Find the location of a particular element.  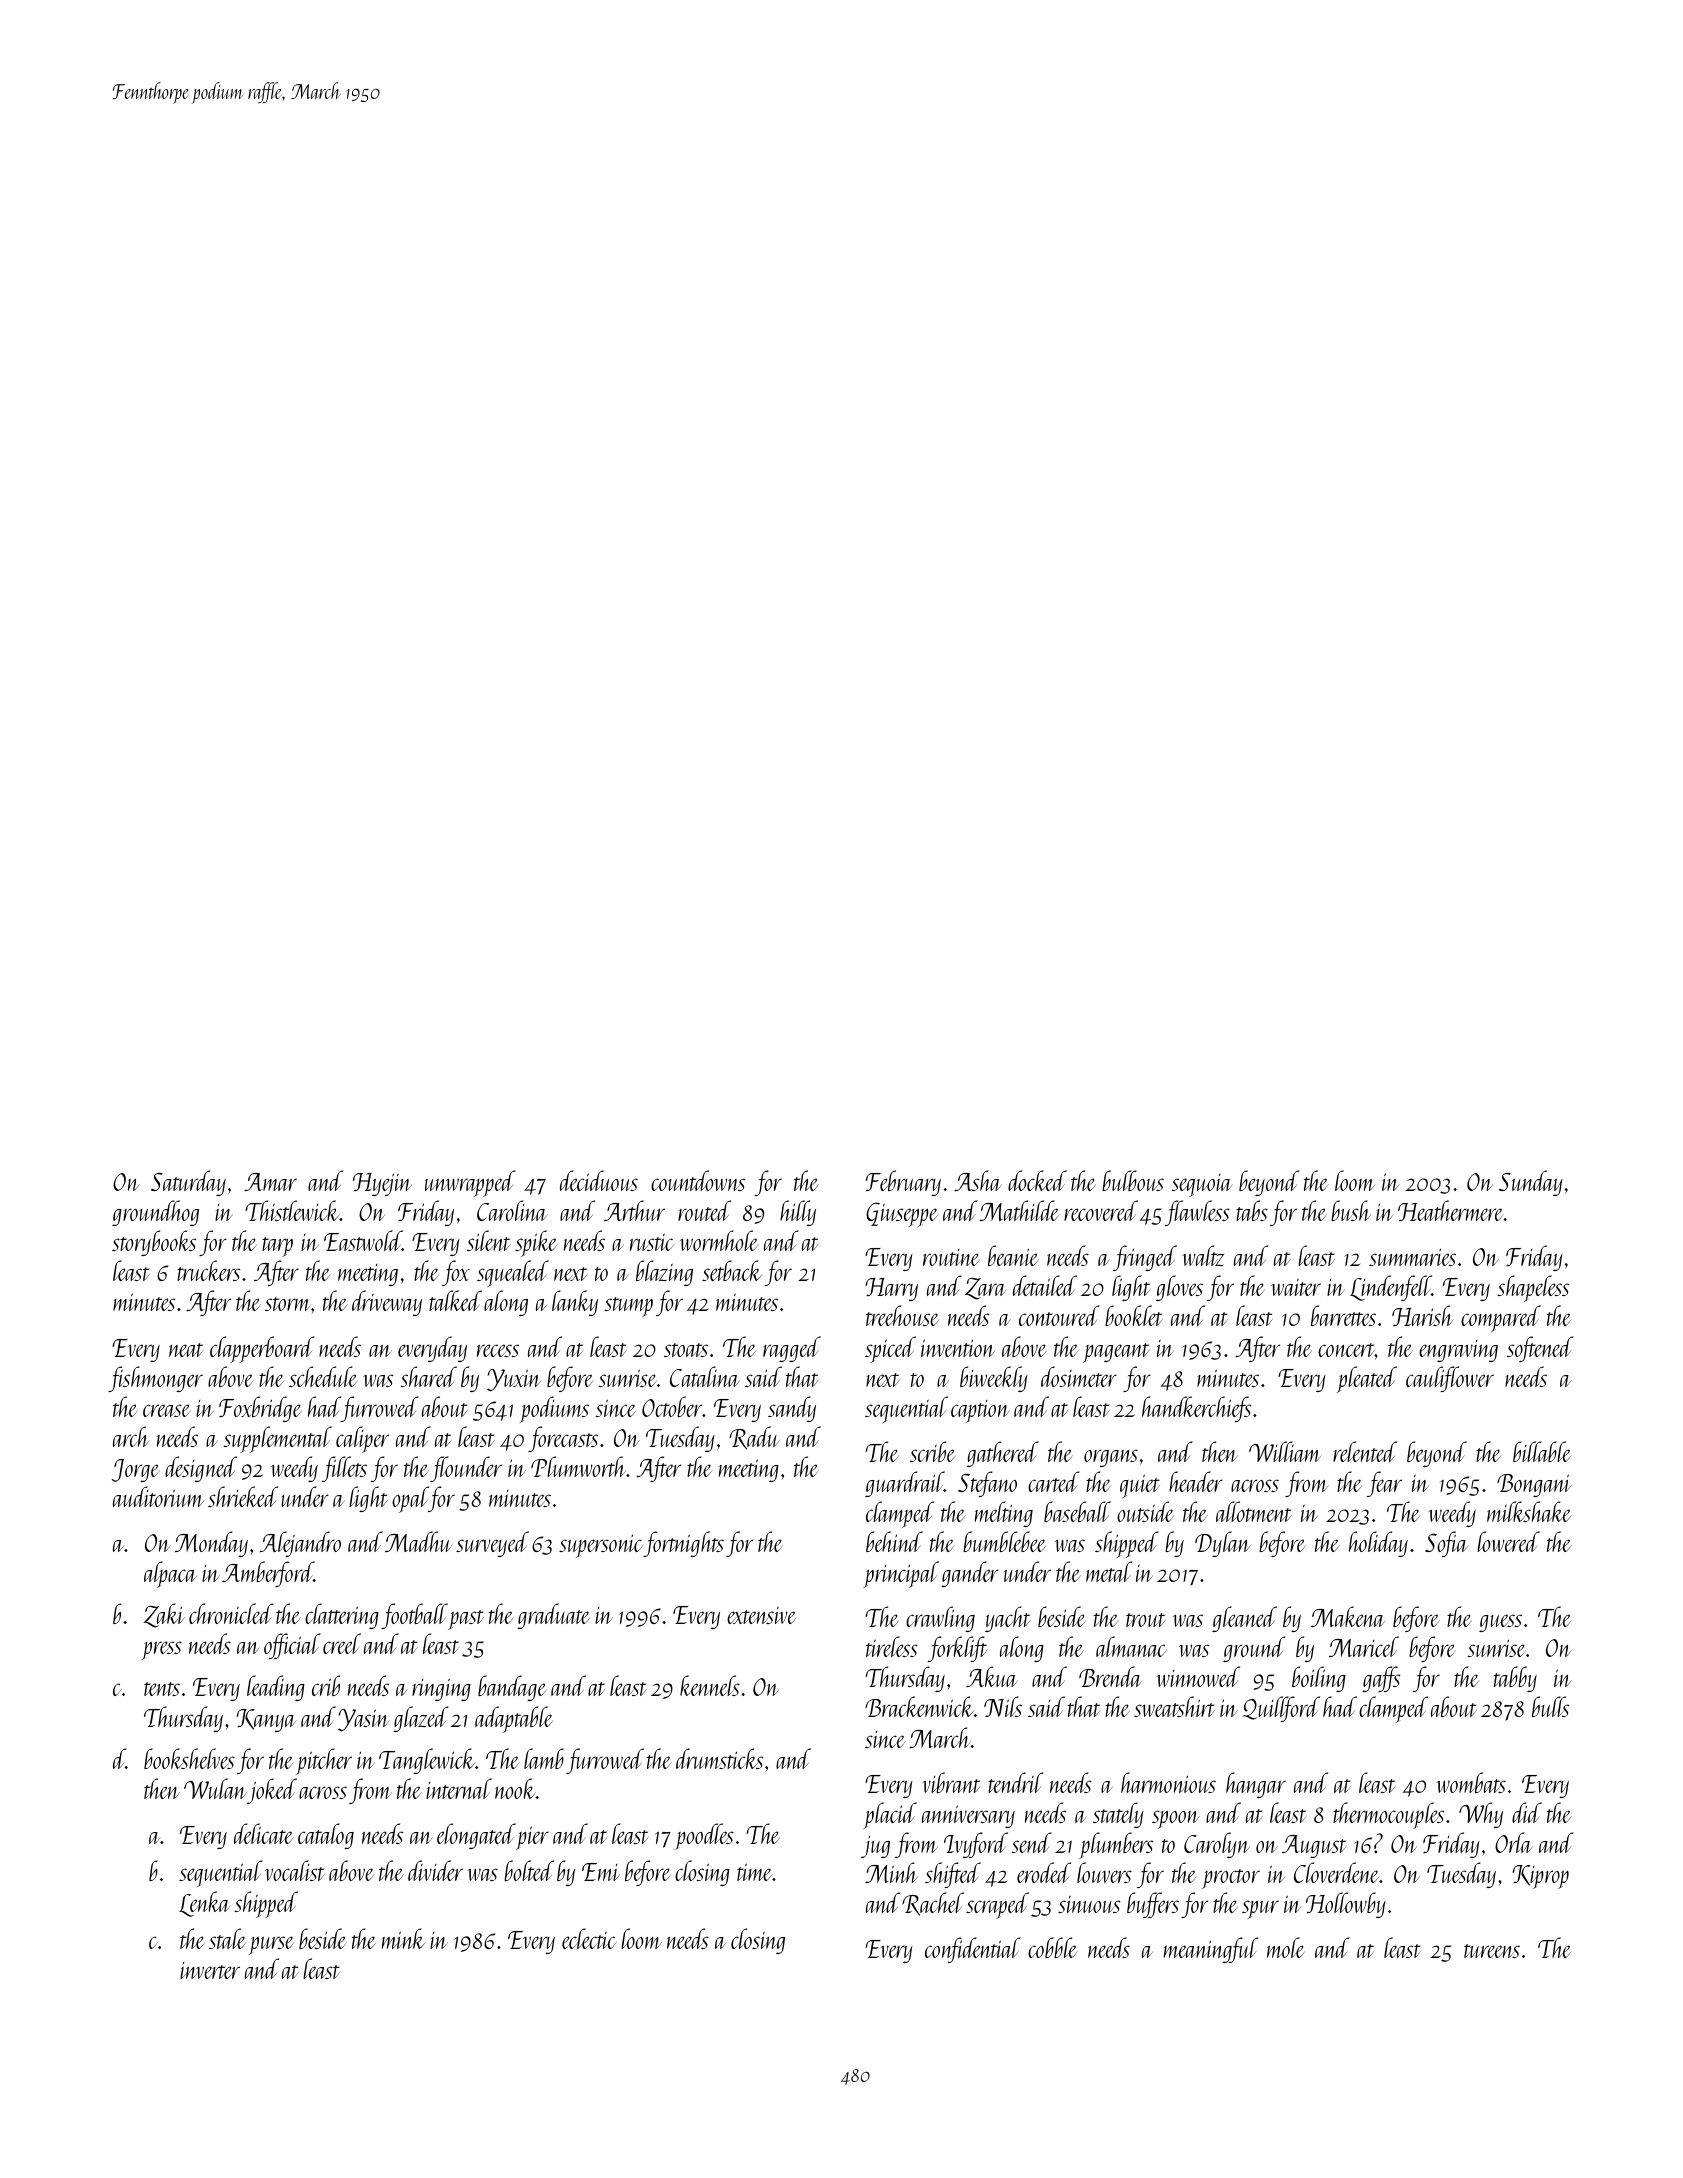

confidential is located at coordinates (973, 1950).
